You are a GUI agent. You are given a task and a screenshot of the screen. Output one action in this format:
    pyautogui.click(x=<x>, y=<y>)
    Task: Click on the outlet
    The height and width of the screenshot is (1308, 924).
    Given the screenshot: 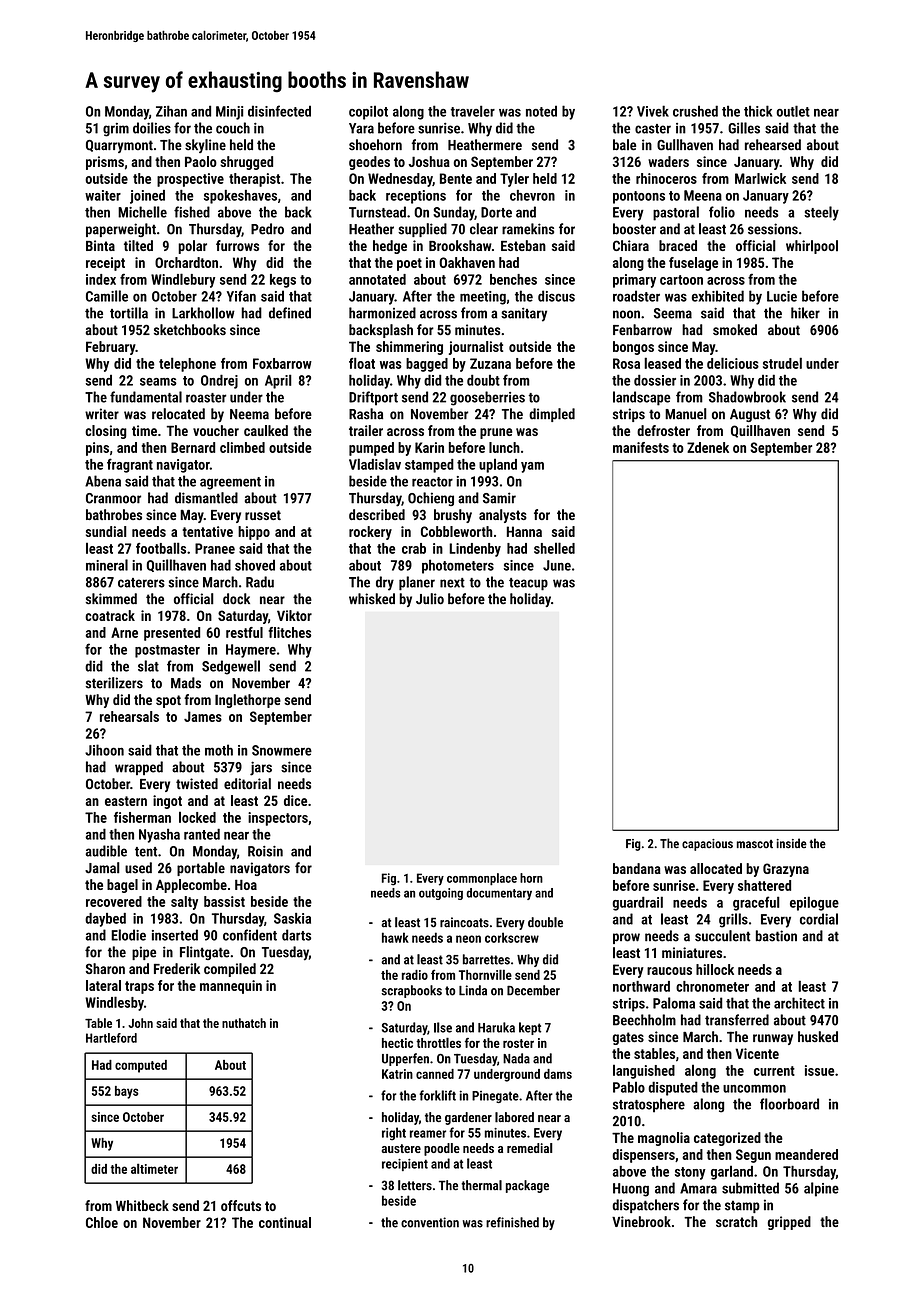 What is the action you would take?
    pyautogui.click(x=793, y=111)
